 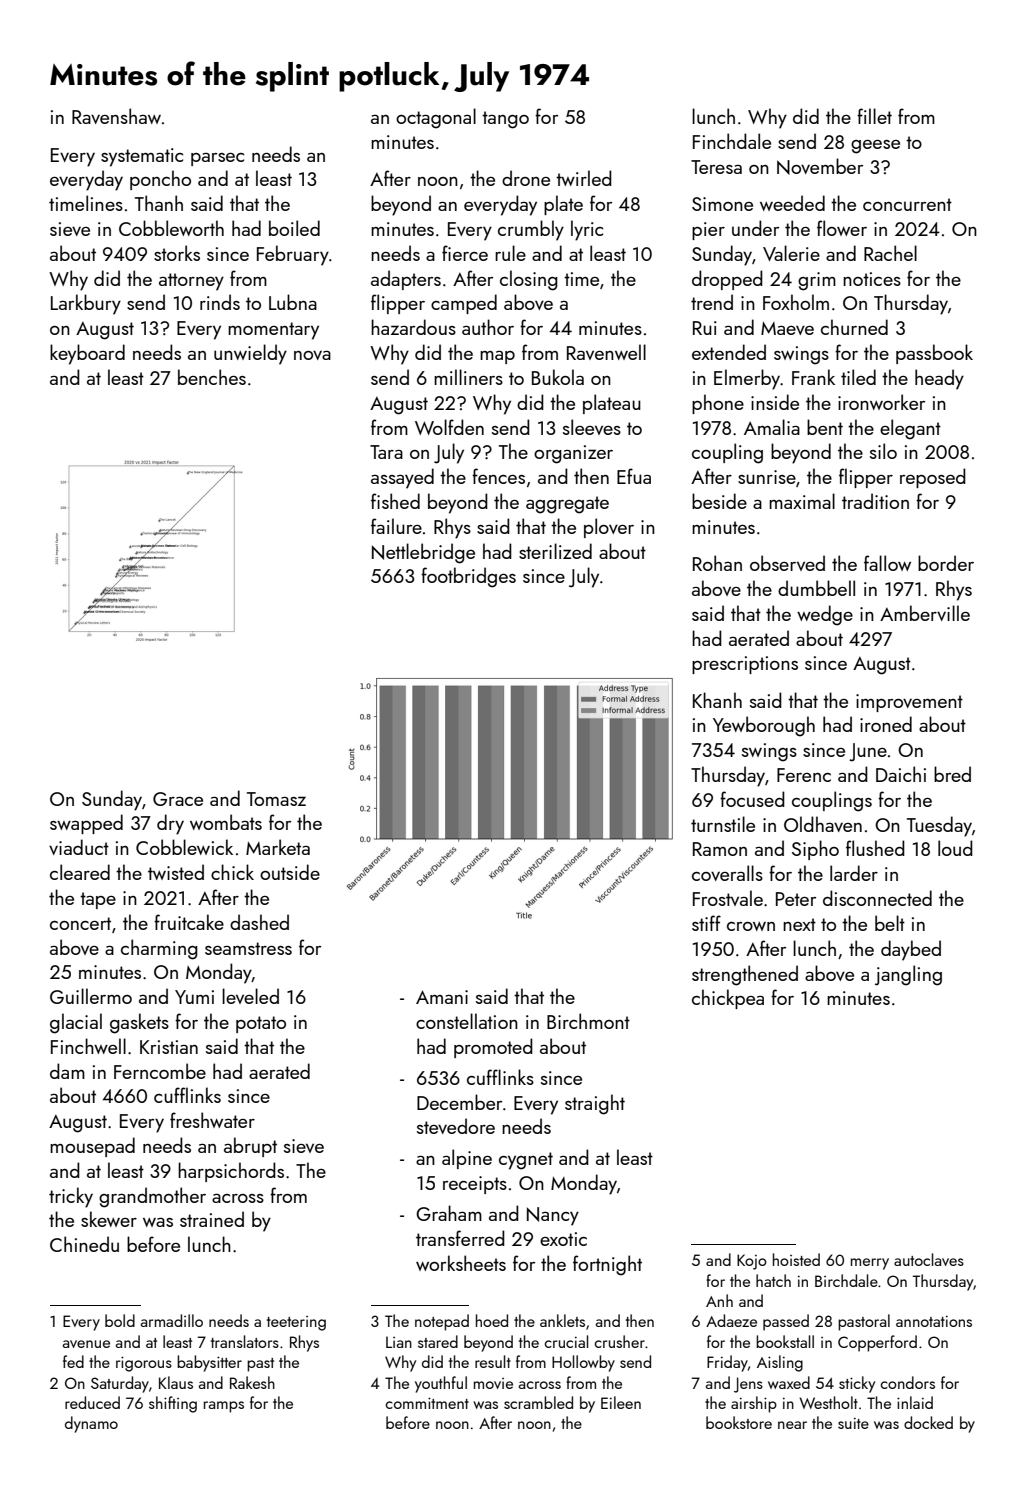 What do you see at coordinates (823, 824) in the screenshot?
I see `Oldhaven` at bounding box center [823, 824].
